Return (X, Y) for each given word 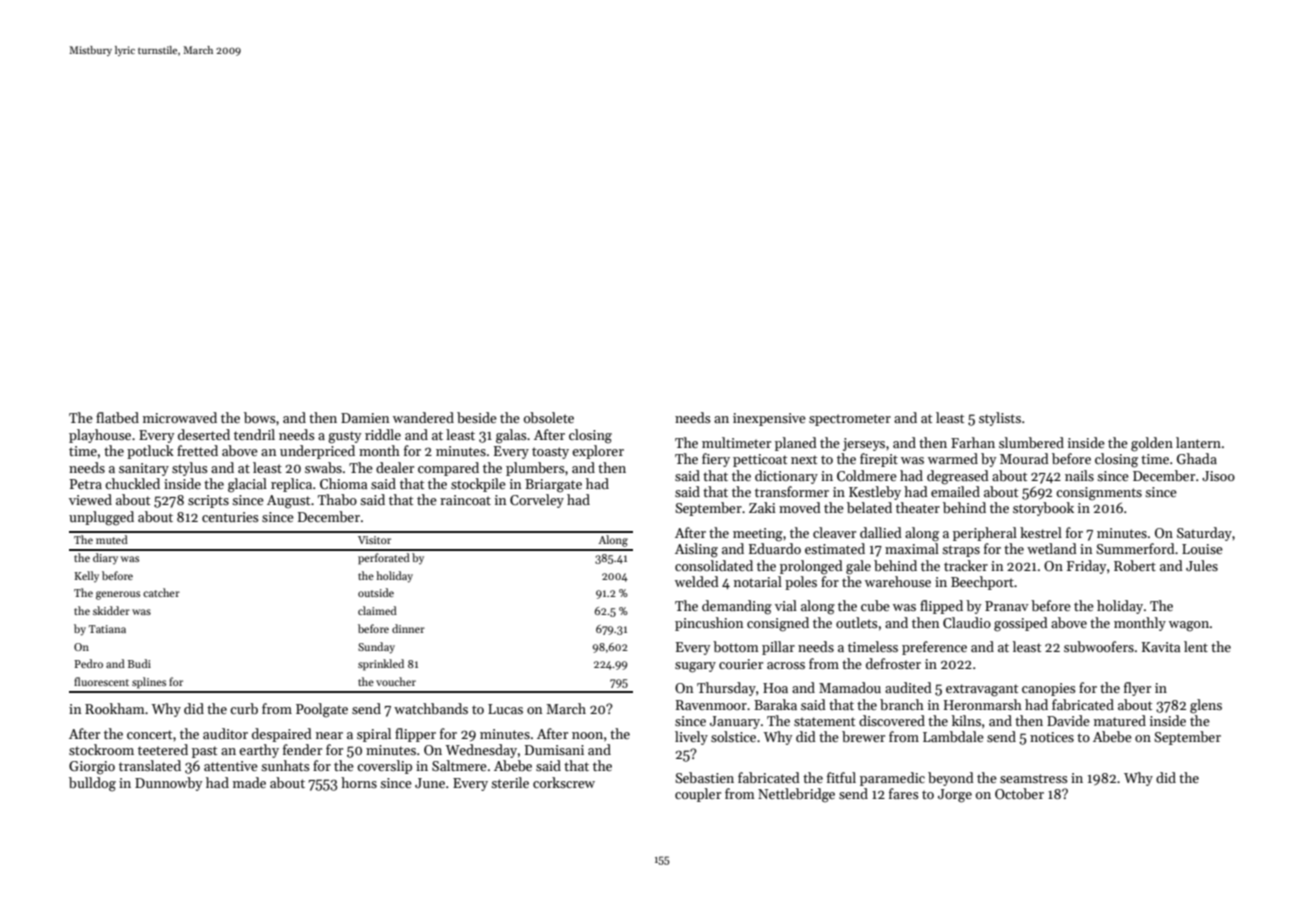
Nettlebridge (796, 795)
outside (376, 592)
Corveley (537, 501)
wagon (1189, 626)
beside (477, 417)
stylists (1000, 419)
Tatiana (107, 629)
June (430, 783)
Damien (365, 418)
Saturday (1204, 534)
